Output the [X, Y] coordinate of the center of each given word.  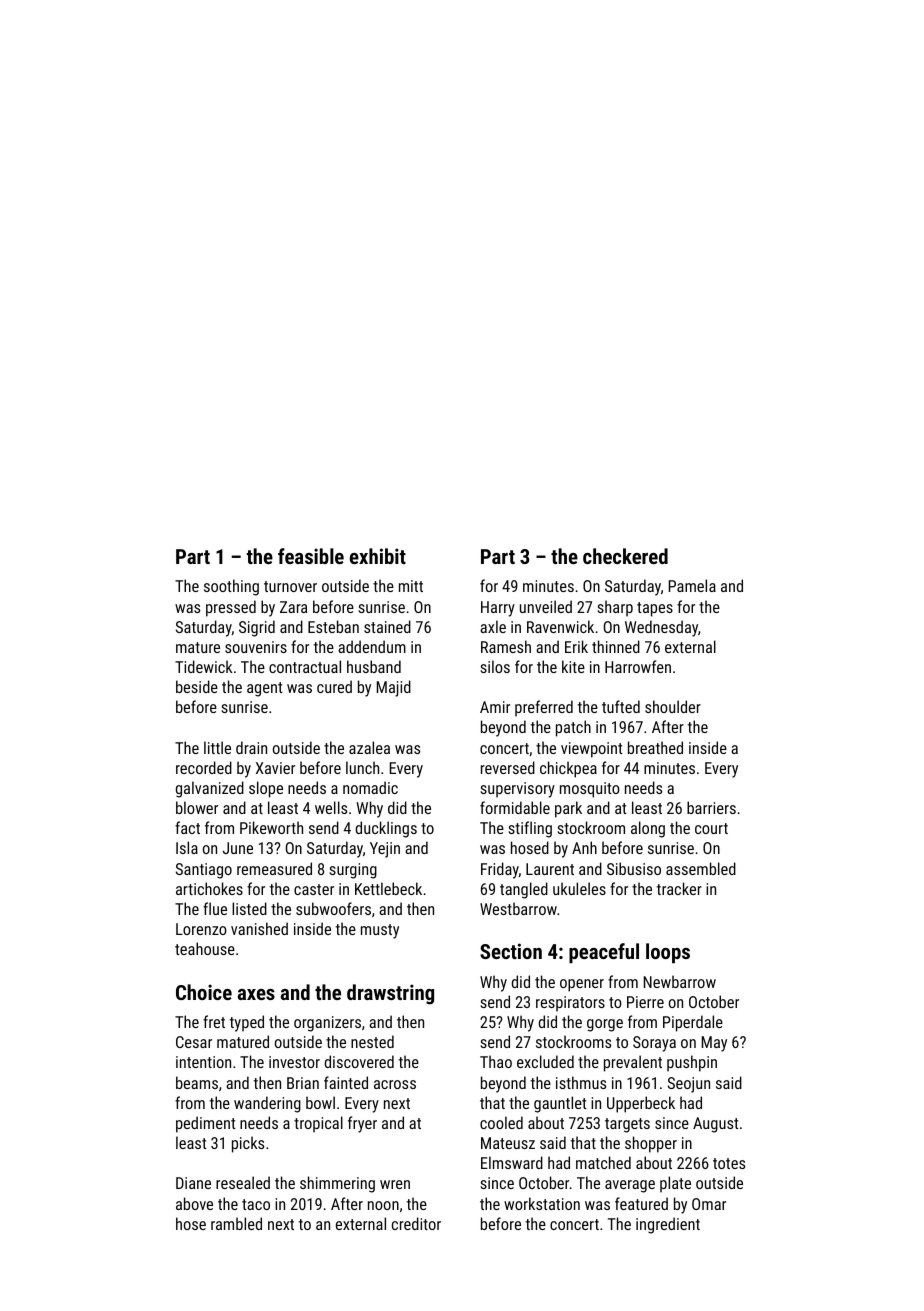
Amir [495, 707]
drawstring [390, 994]
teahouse [205, 948]
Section [511, 951]
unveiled [546, 606]
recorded [204, 767]
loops [668, 953]
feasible [311, 556]
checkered [625, 556]
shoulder [673, 706]
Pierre [645, 1002]
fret [214, 1021]
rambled [236, 1223]
